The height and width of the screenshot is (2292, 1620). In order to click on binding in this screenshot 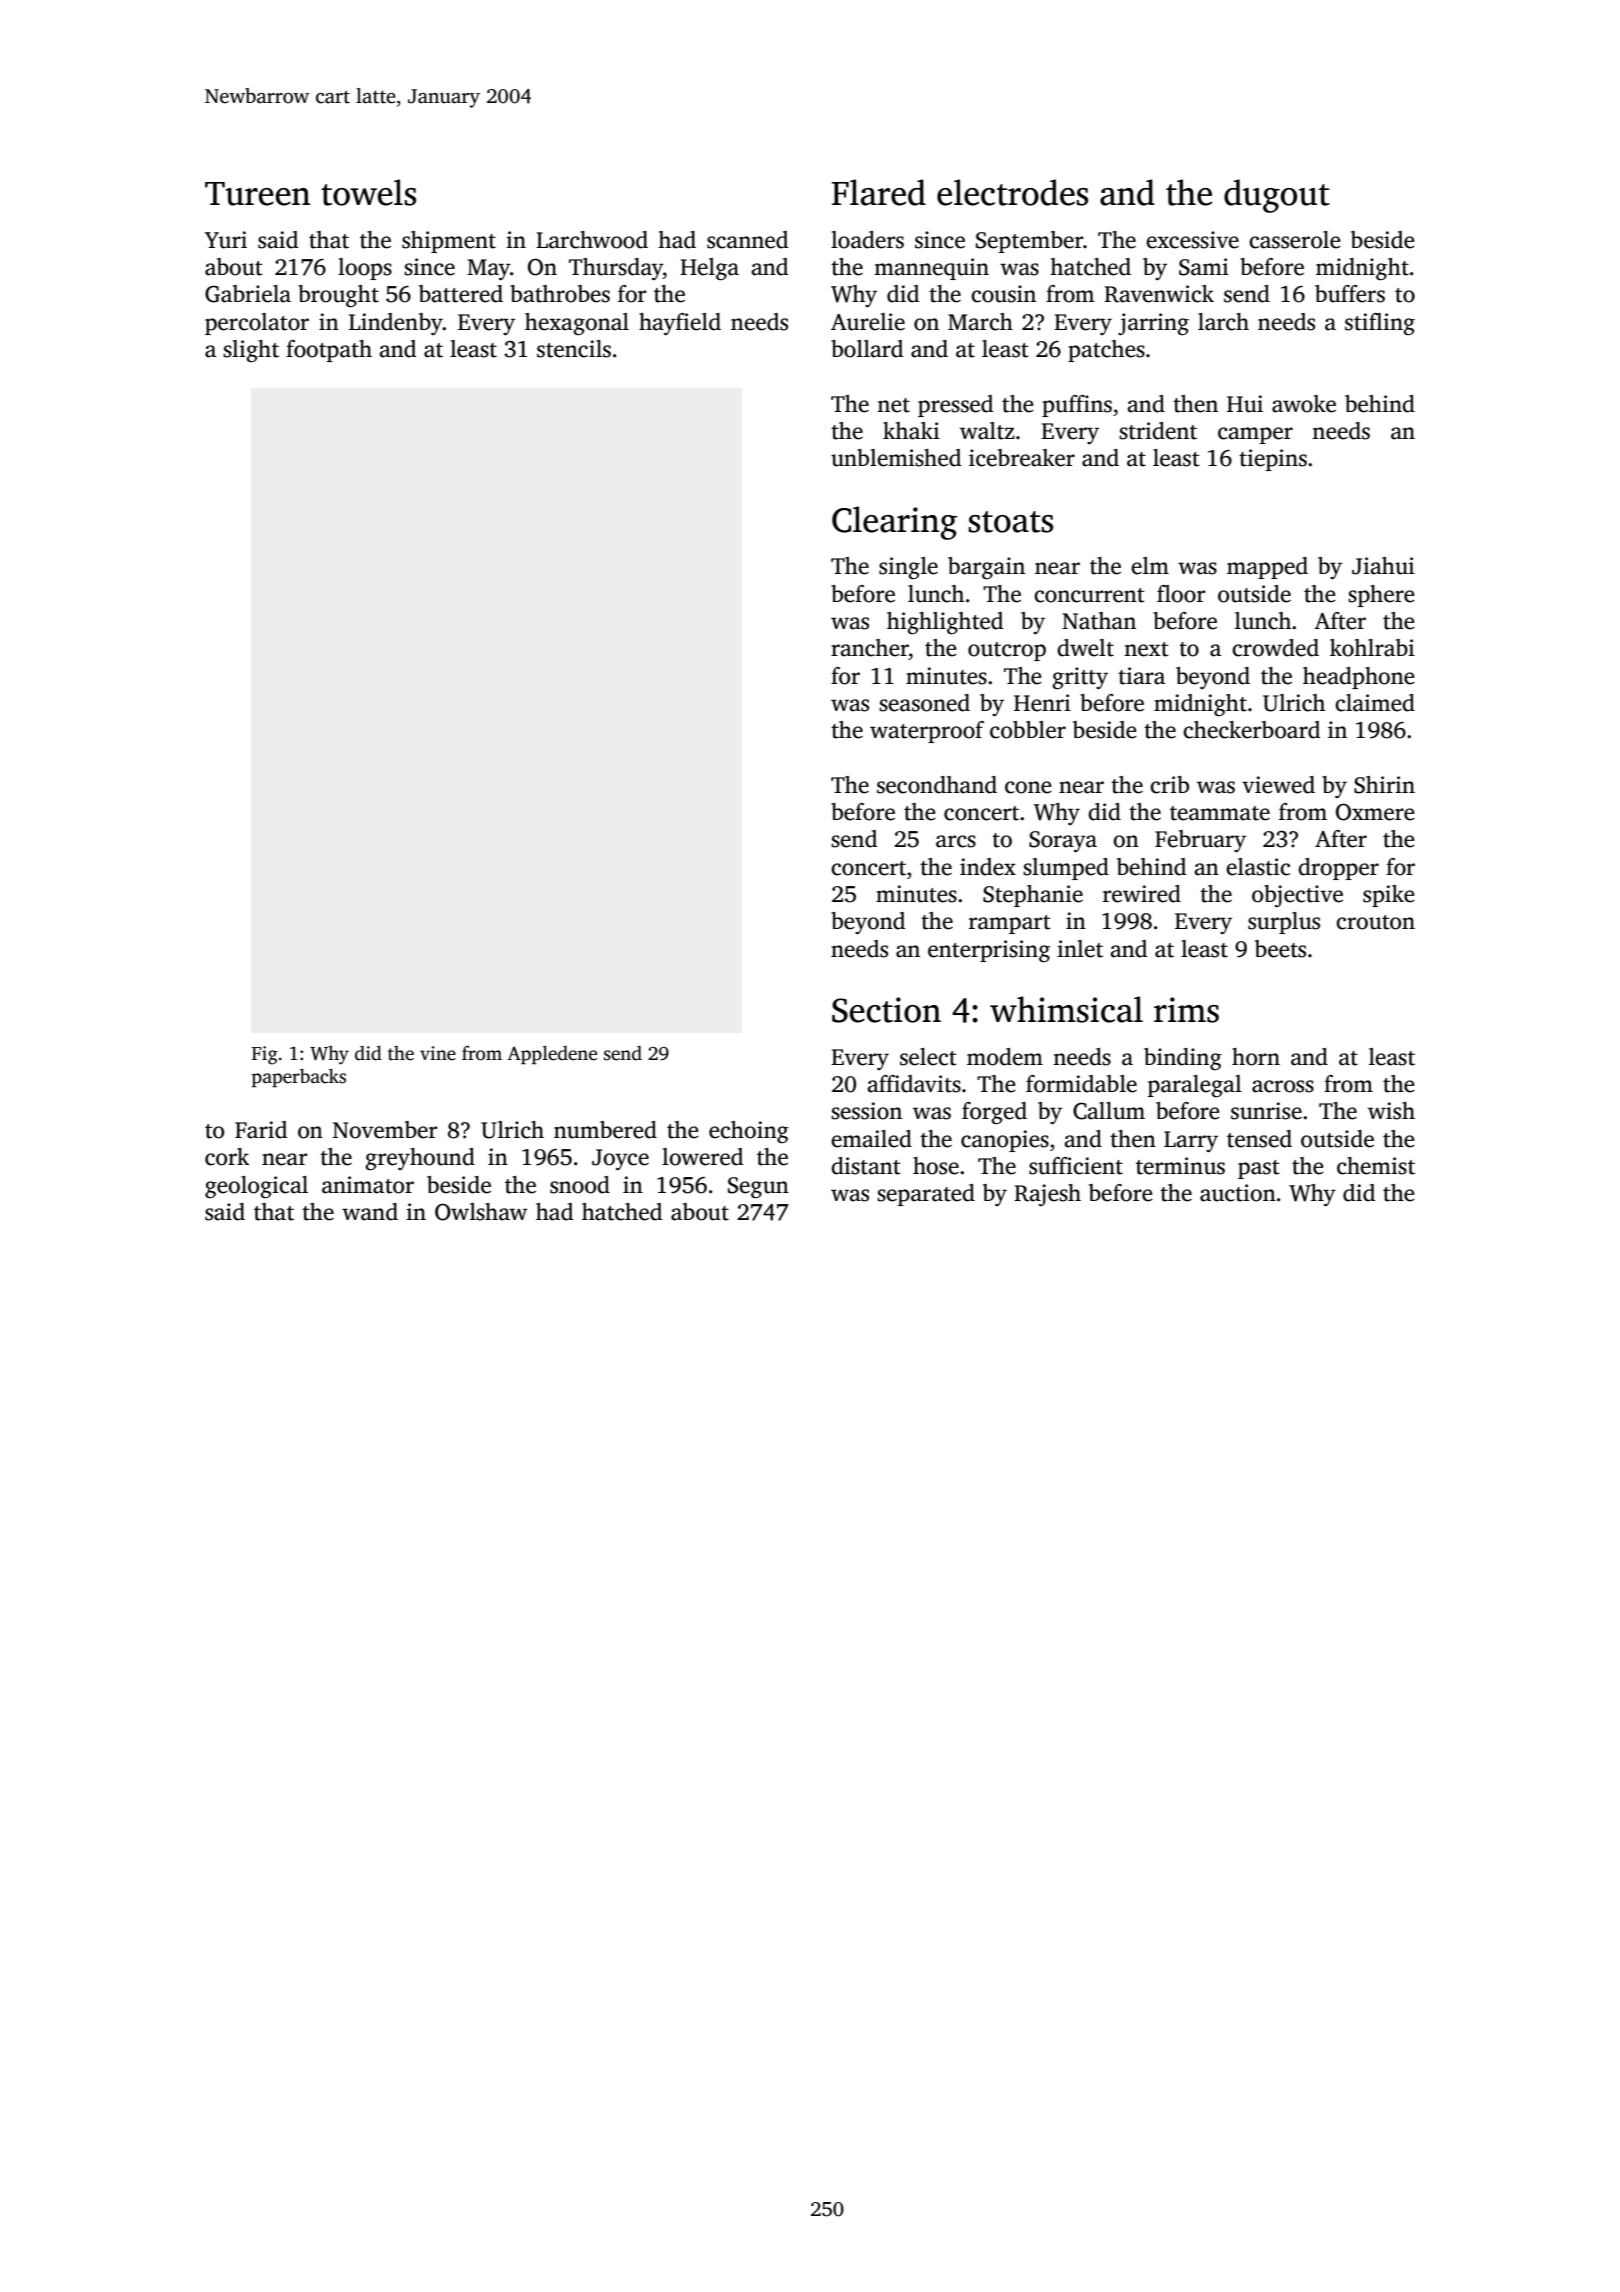, I will do `click(1183, 1059)`.
